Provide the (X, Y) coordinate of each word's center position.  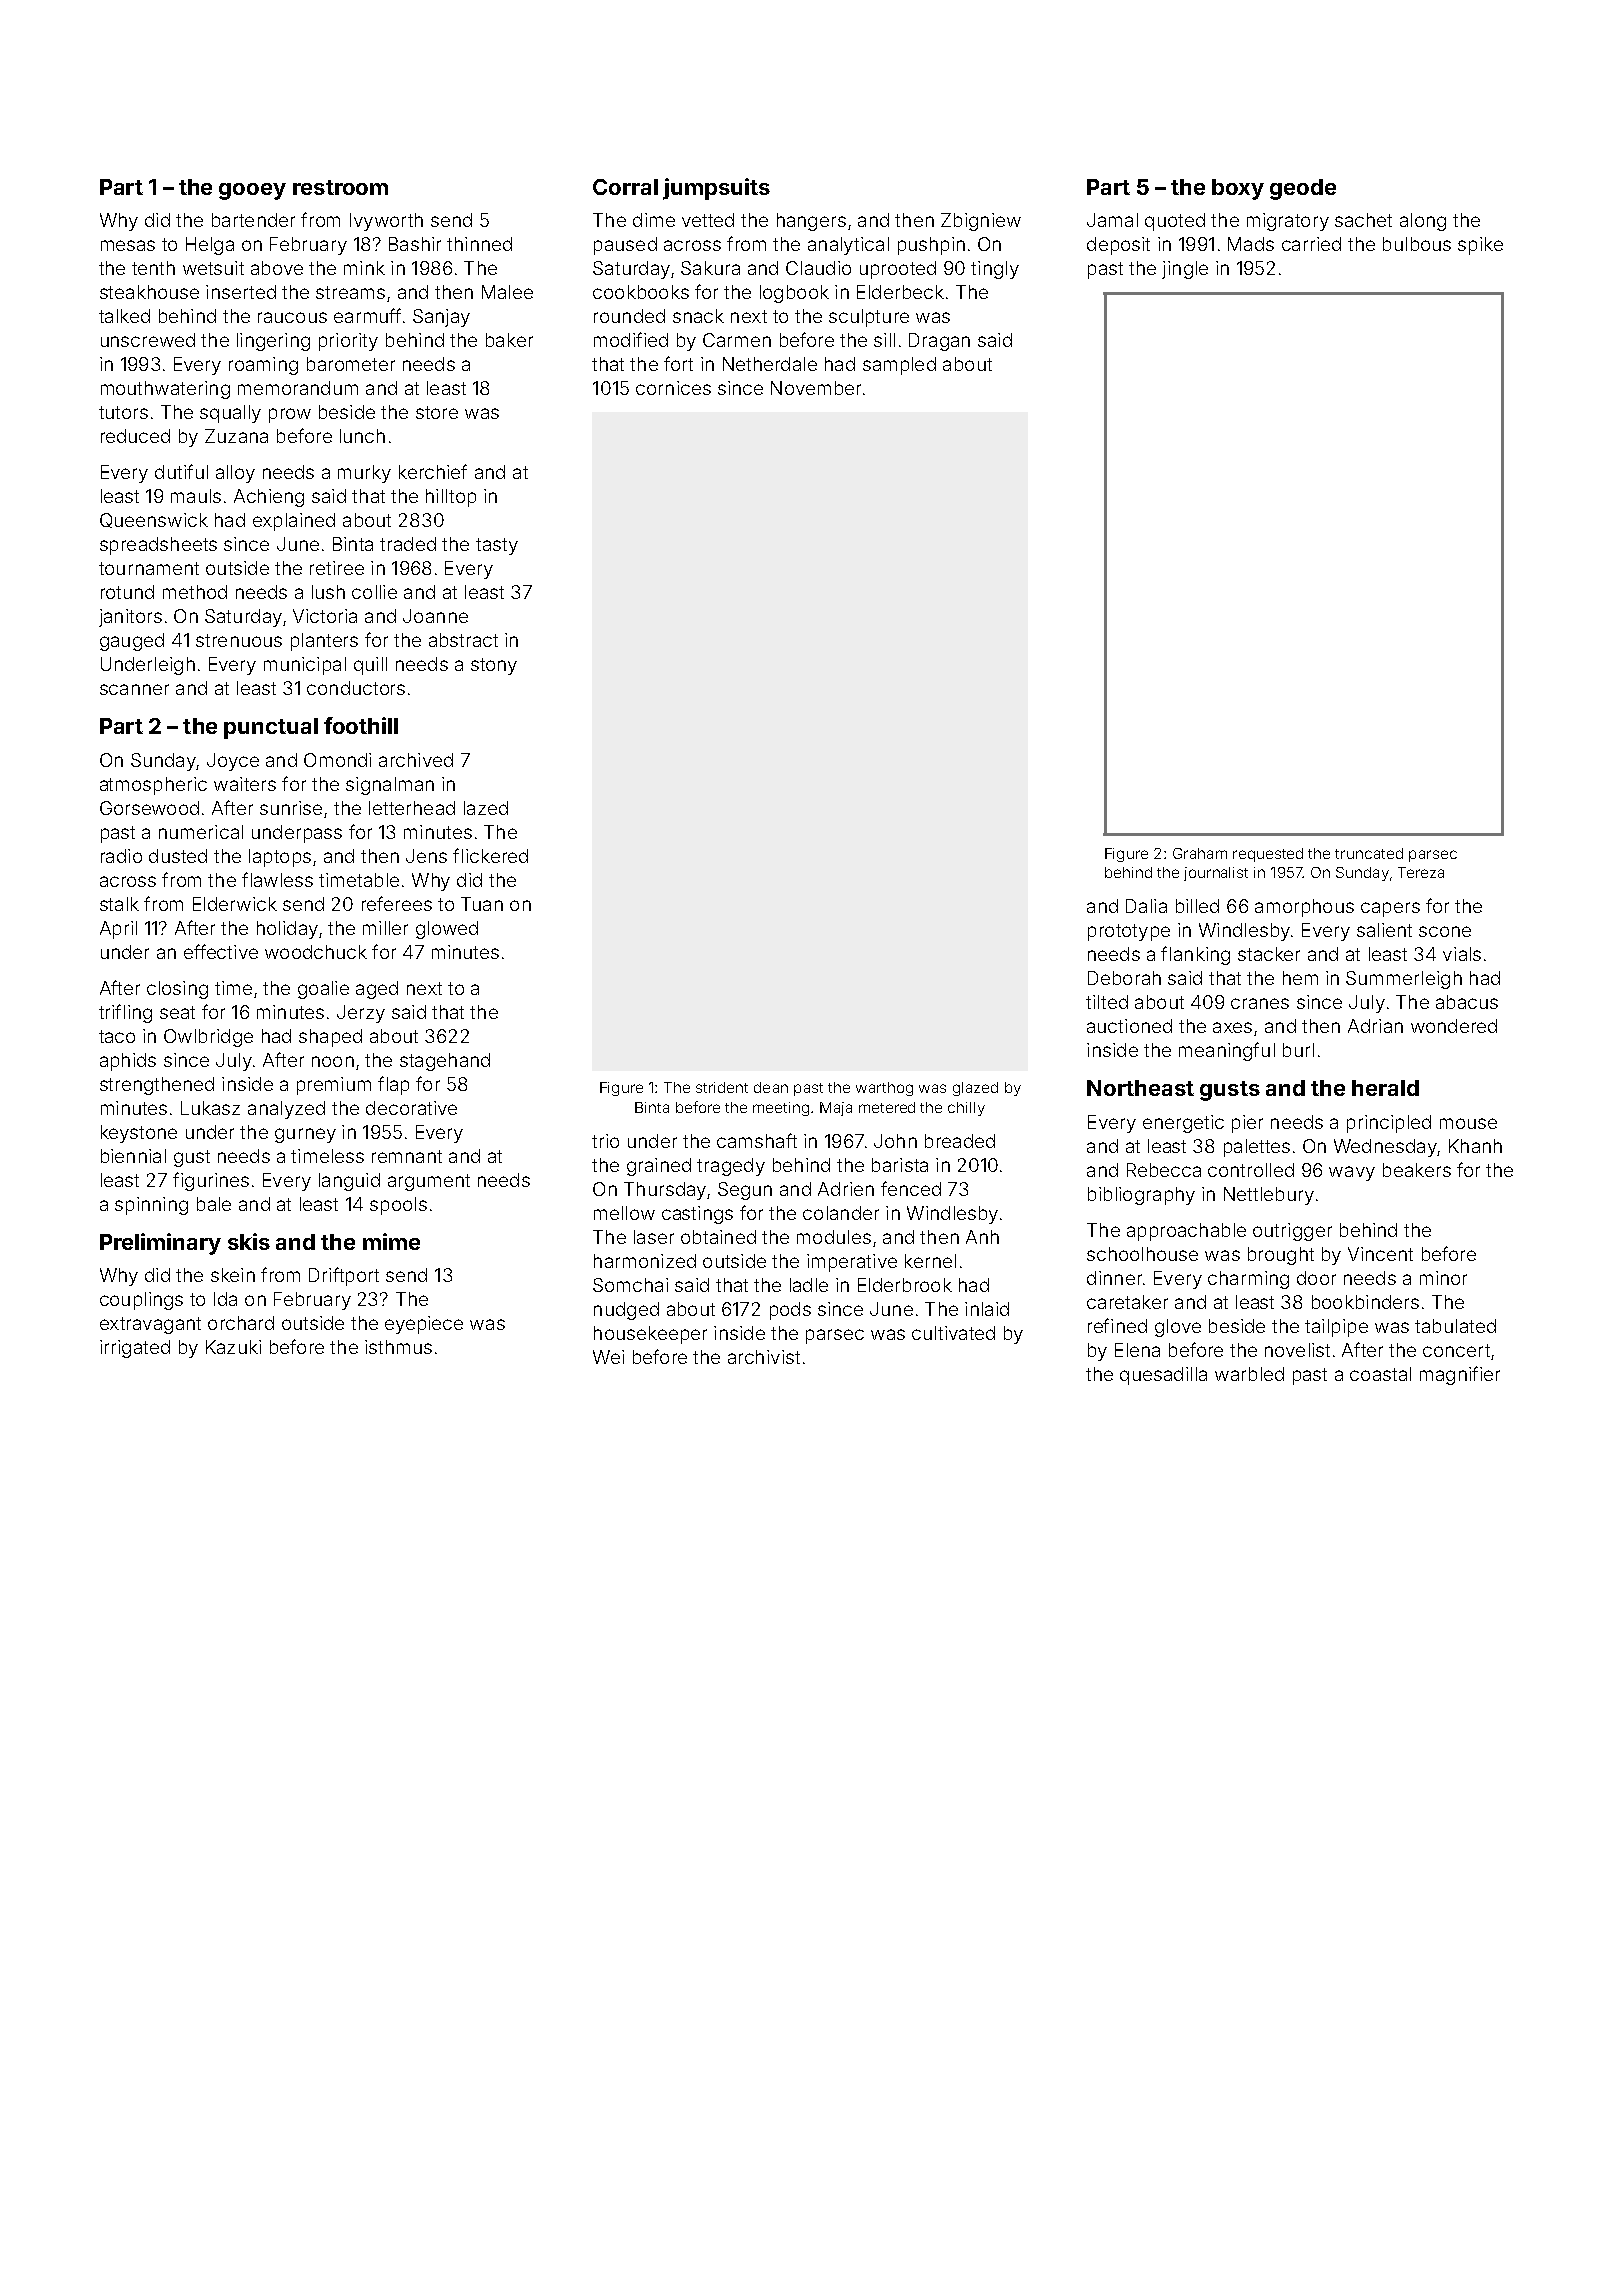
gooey (252, 191)
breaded (960, 1141)
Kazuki (233, 1347)
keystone (139, 1134)
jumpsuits (716, 189)
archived (416, 760)
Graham (1200, 853)
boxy (1238, 189)
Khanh (1475, 1146)
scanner (134, 689)
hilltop (451, 498)
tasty (497, 546)
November (816, 388)
